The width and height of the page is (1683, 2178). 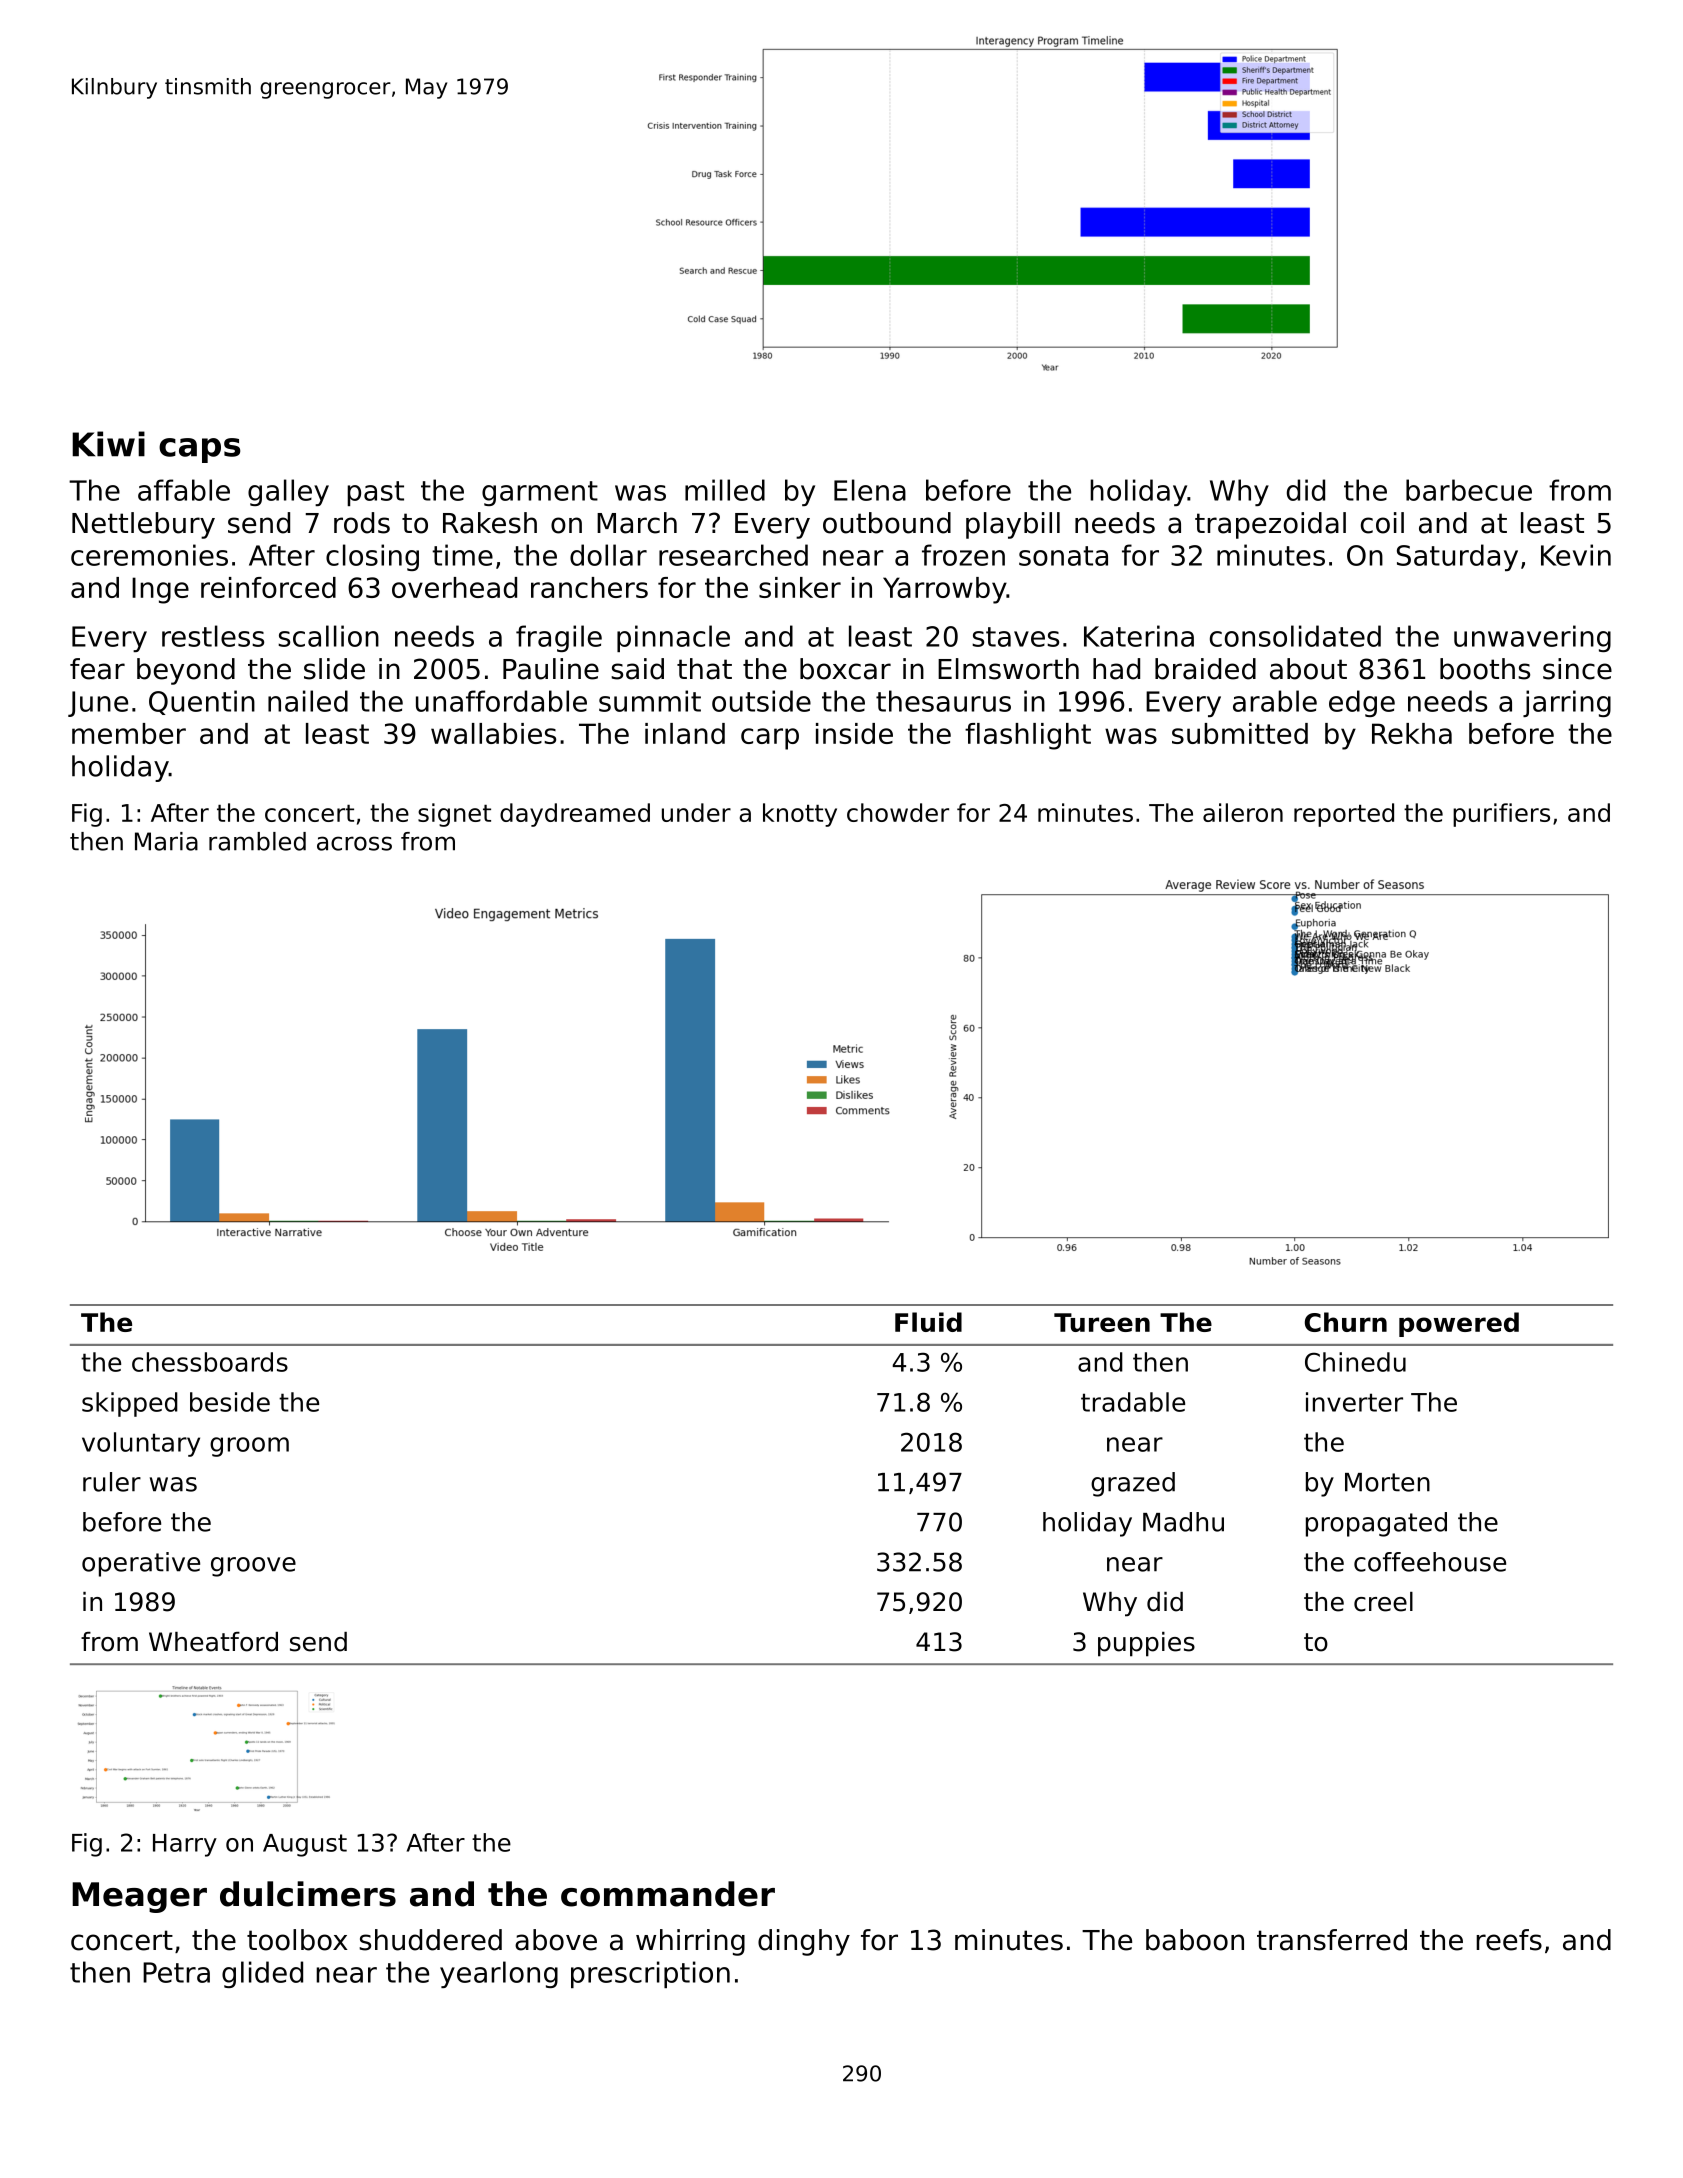 What do you see at coordinates (166, 841) in the page?
I see `Maria` at bounding box center [166, 841].
